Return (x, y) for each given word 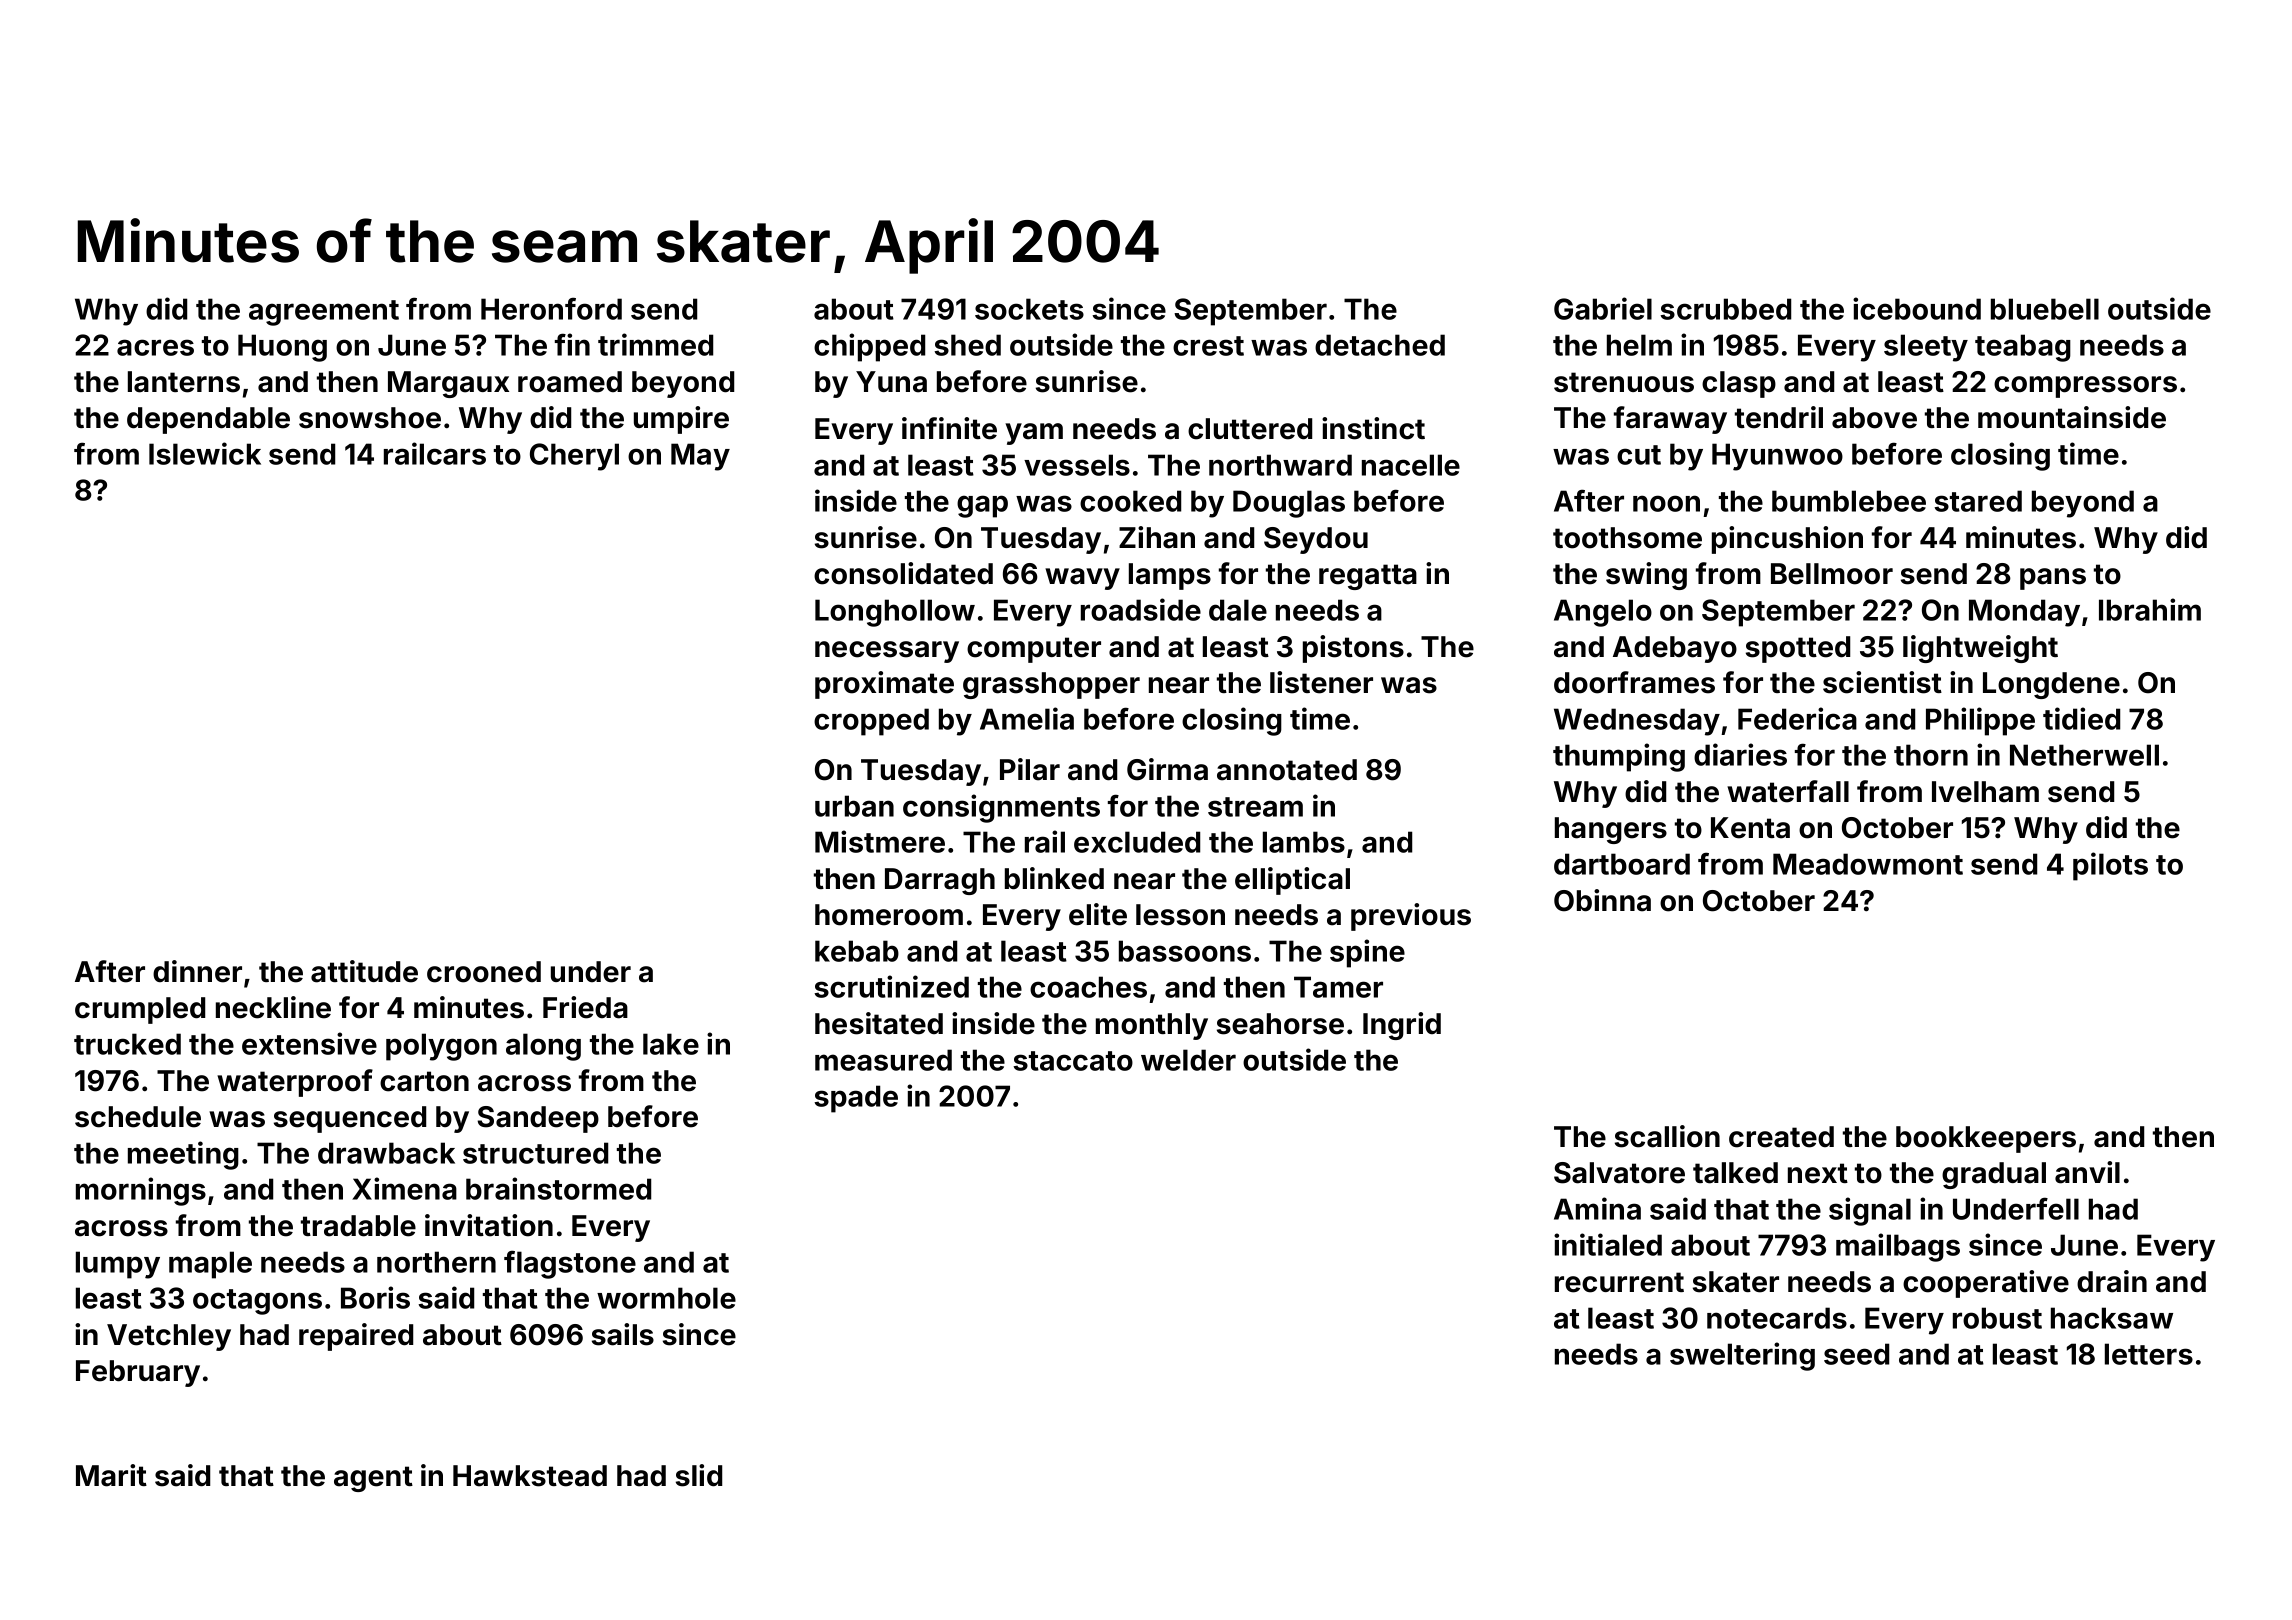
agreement (324, 313)
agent (373, 1479)
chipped (869, 347)
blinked (1054, 878)
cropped (871, 722)
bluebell (2045, 309)
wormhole (666, 1298)
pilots (2110, 866)
